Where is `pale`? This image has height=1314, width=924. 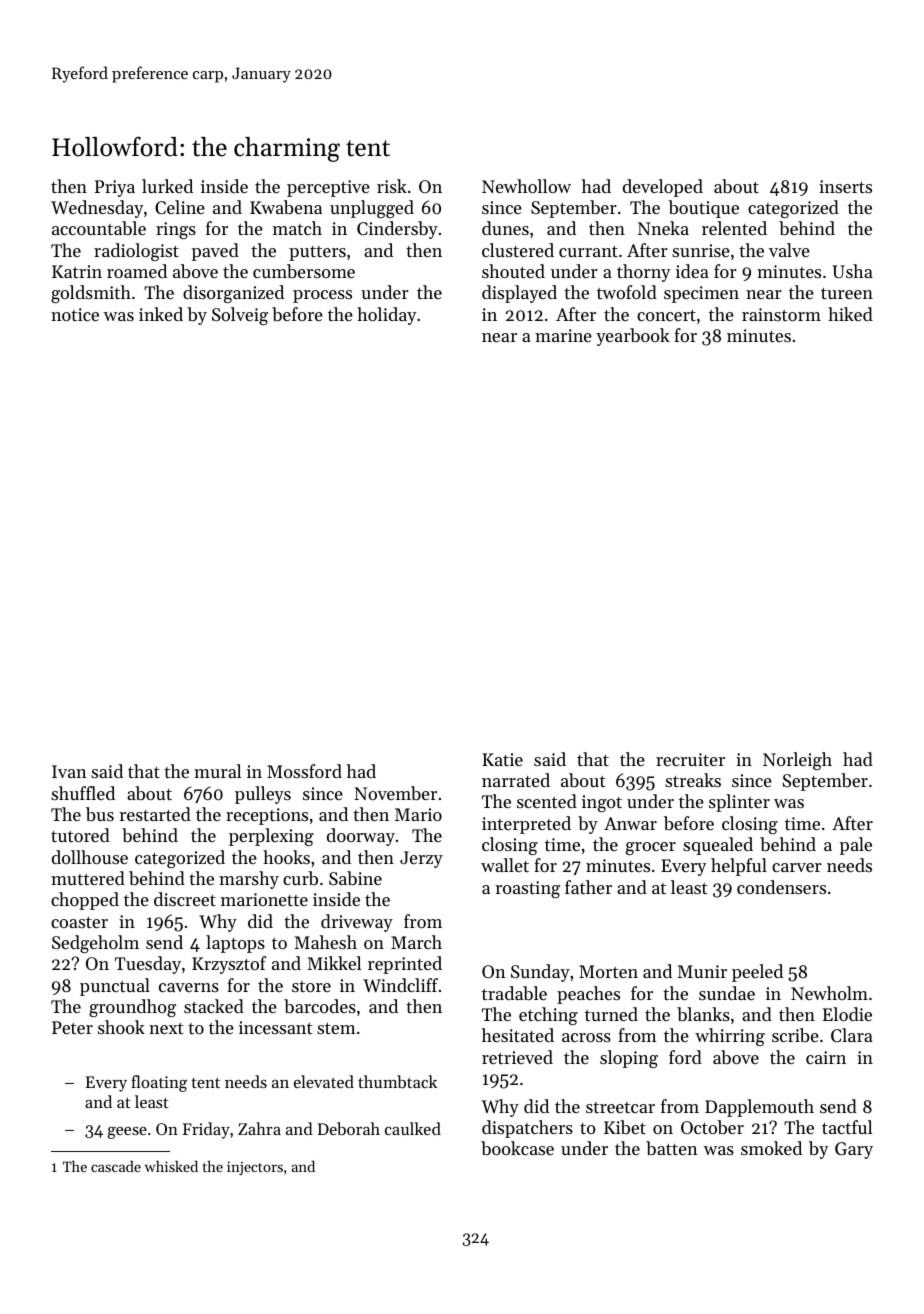
pale is located at coordinates (856, 846).
